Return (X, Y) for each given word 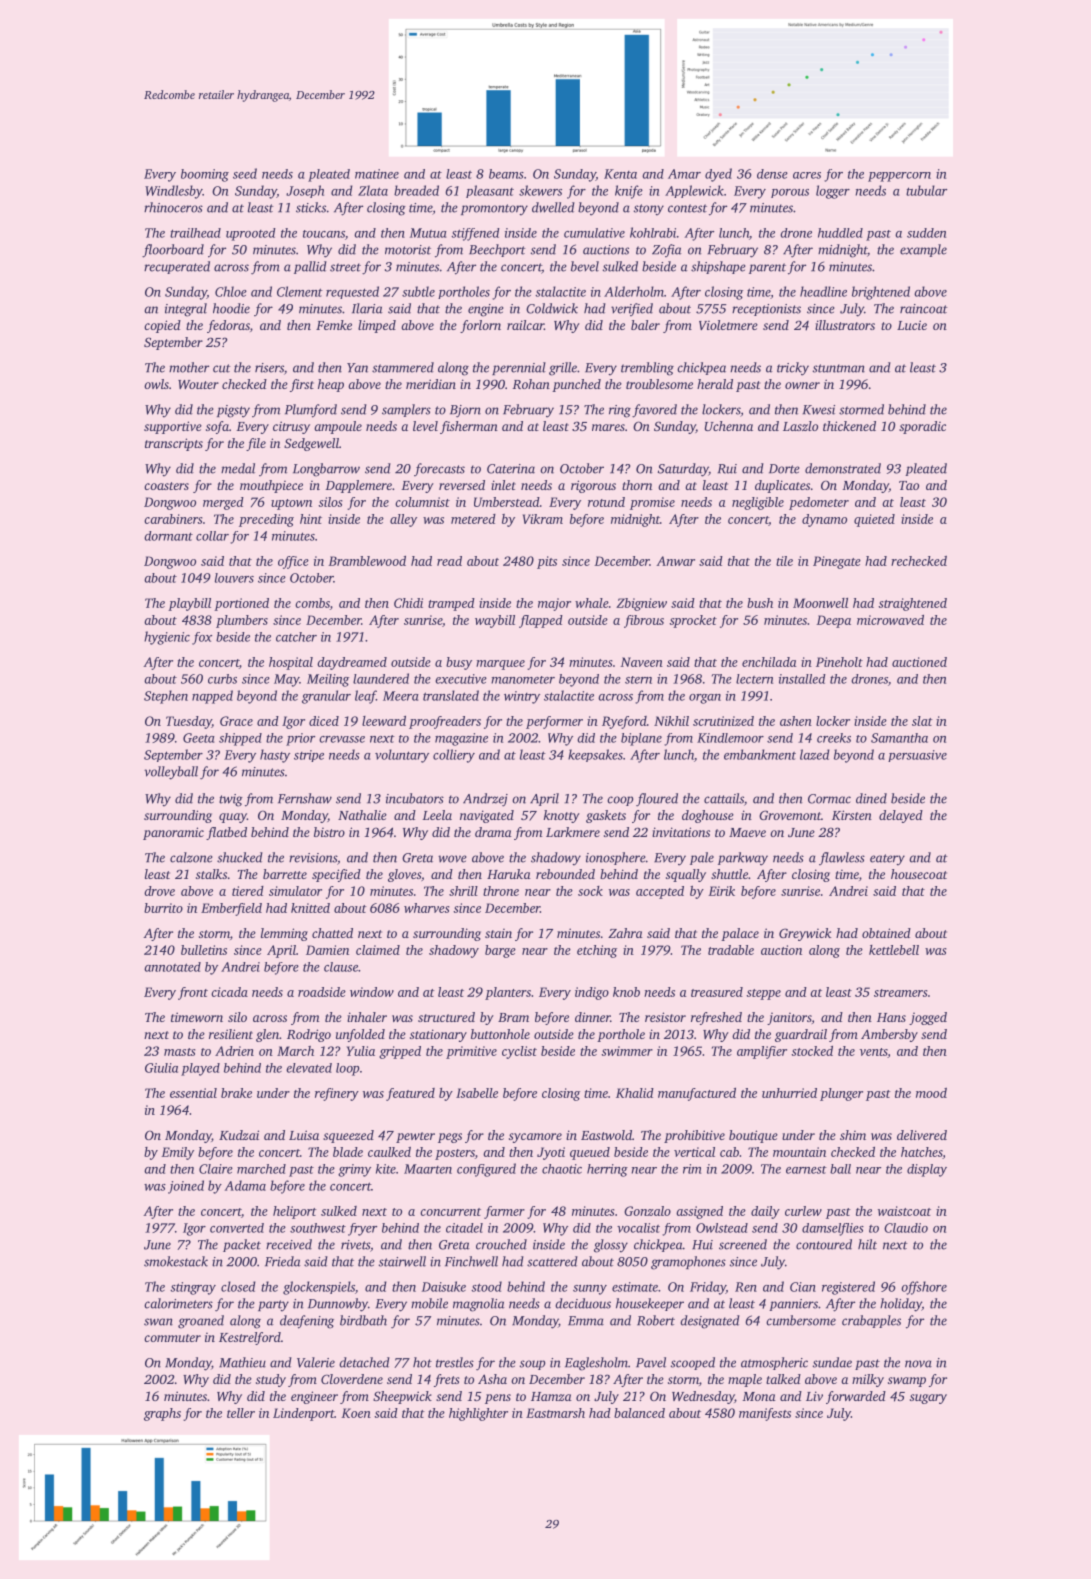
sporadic (922, 427)
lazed (815, 754)
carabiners (173, 519)
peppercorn (899, 177)
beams (506, 174)
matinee (377, 174)
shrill (463, 891)
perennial (519, 368)
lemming (284, 934)
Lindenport (304, 1414)
